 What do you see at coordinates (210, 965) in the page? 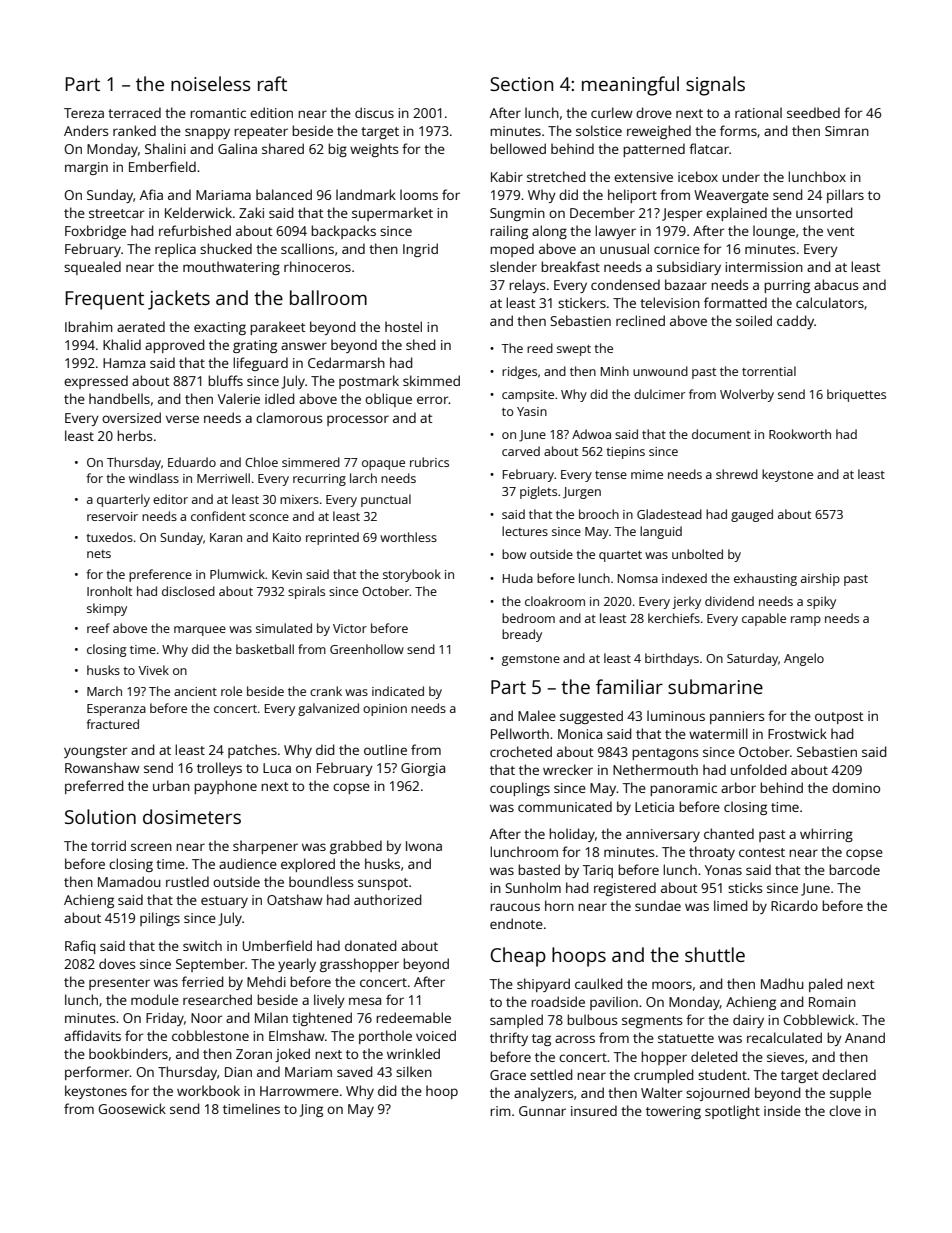
I see `September` at bounding box center [210, 965].
